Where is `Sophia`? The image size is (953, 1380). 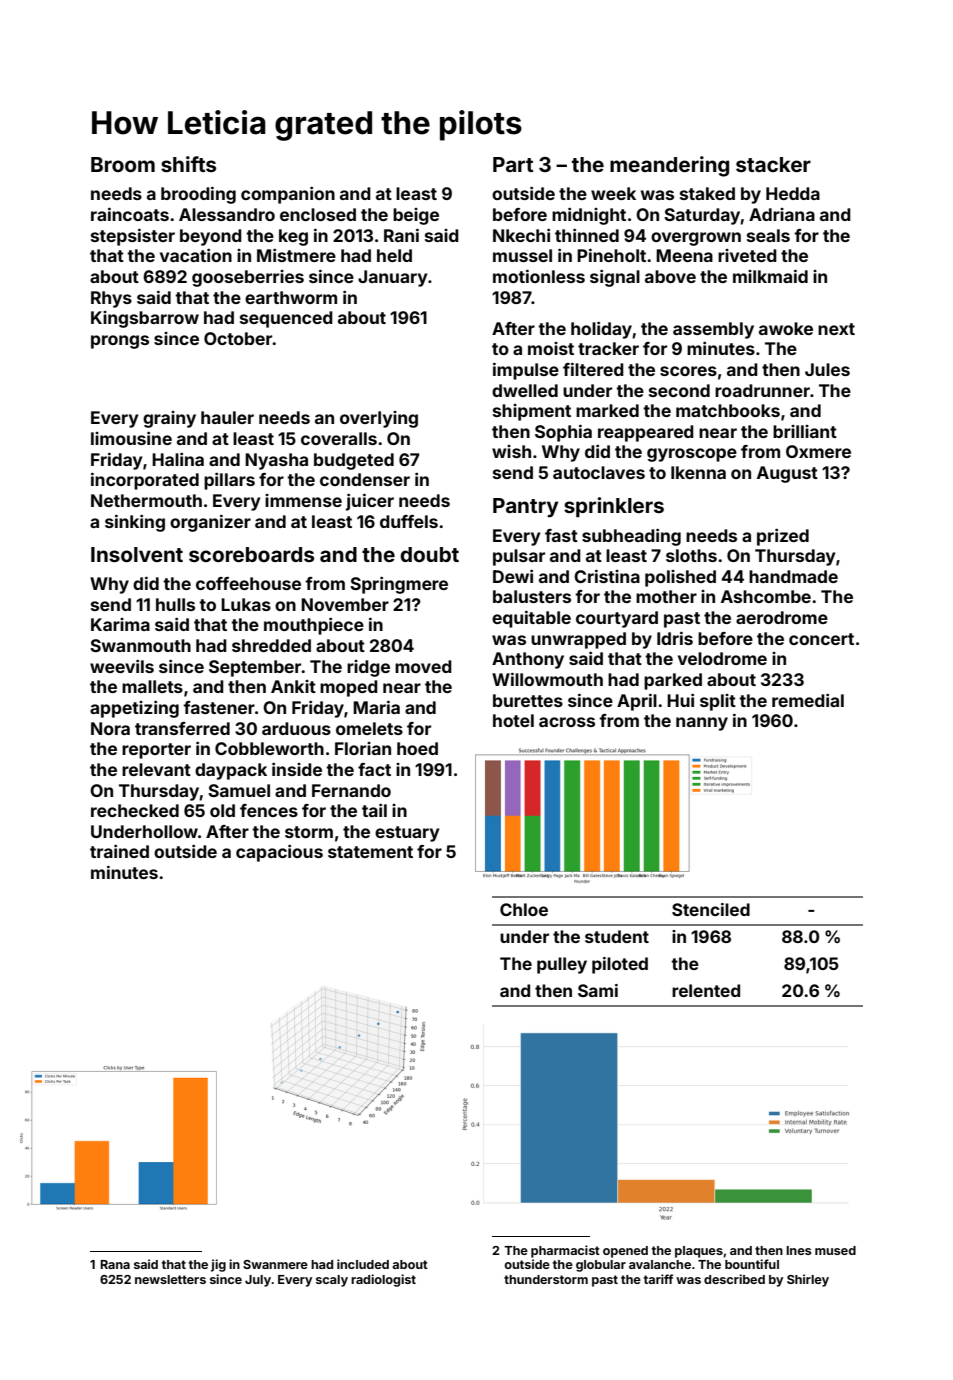
Sophia is located at coordinates (563, 433).
